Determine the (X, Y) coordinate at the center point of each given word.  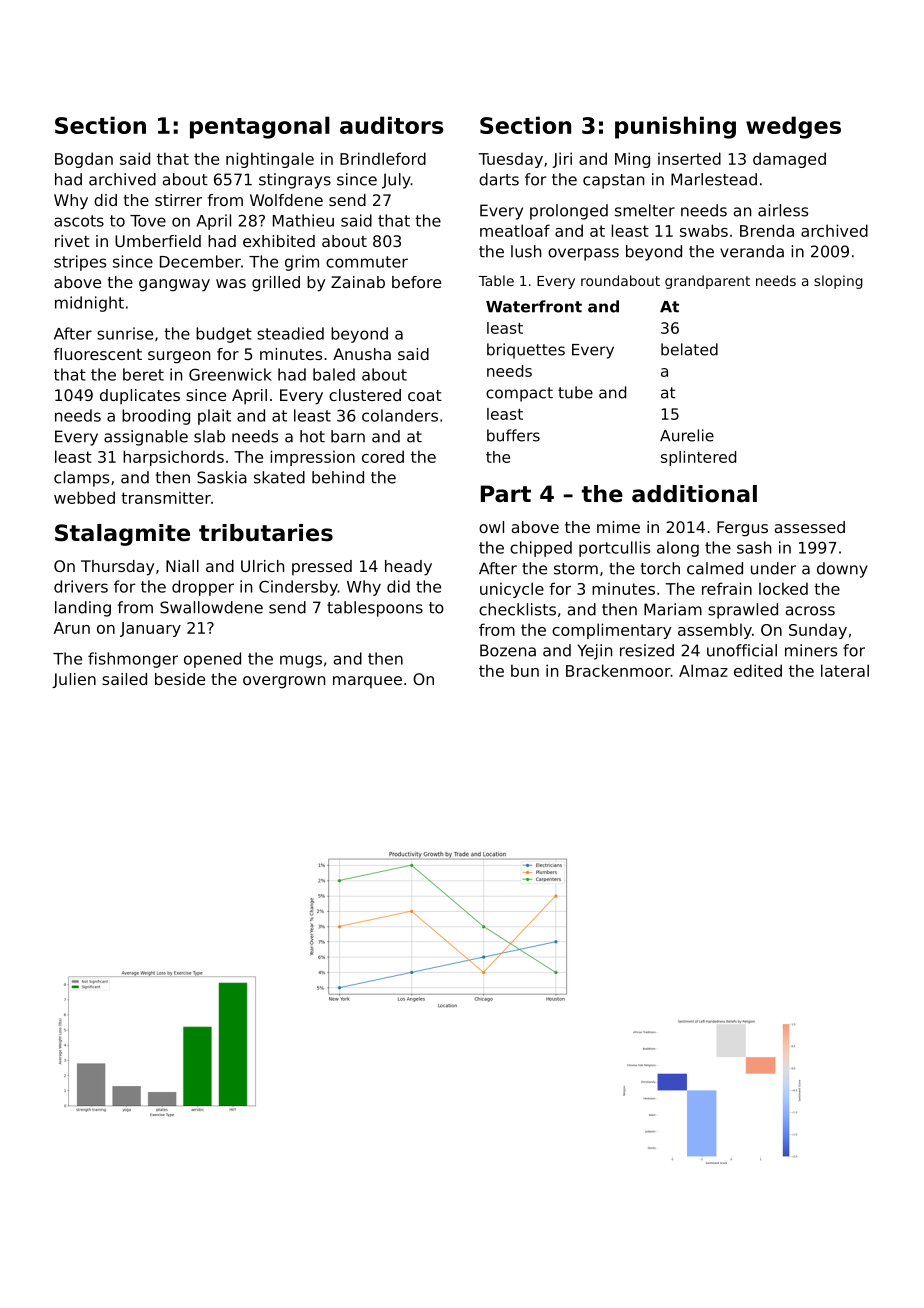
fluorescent (98, 354)
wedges (793, 127)
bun (525, 670)
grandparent (707, 282)
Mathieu (303, 220)
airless (783, 210)
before (416, 282)
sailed (124, 679)
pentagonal (260, 127)
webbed (84, 497)
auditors (391, 125)
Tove (148, 221)
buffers (513, 435)
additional (694, 494)
